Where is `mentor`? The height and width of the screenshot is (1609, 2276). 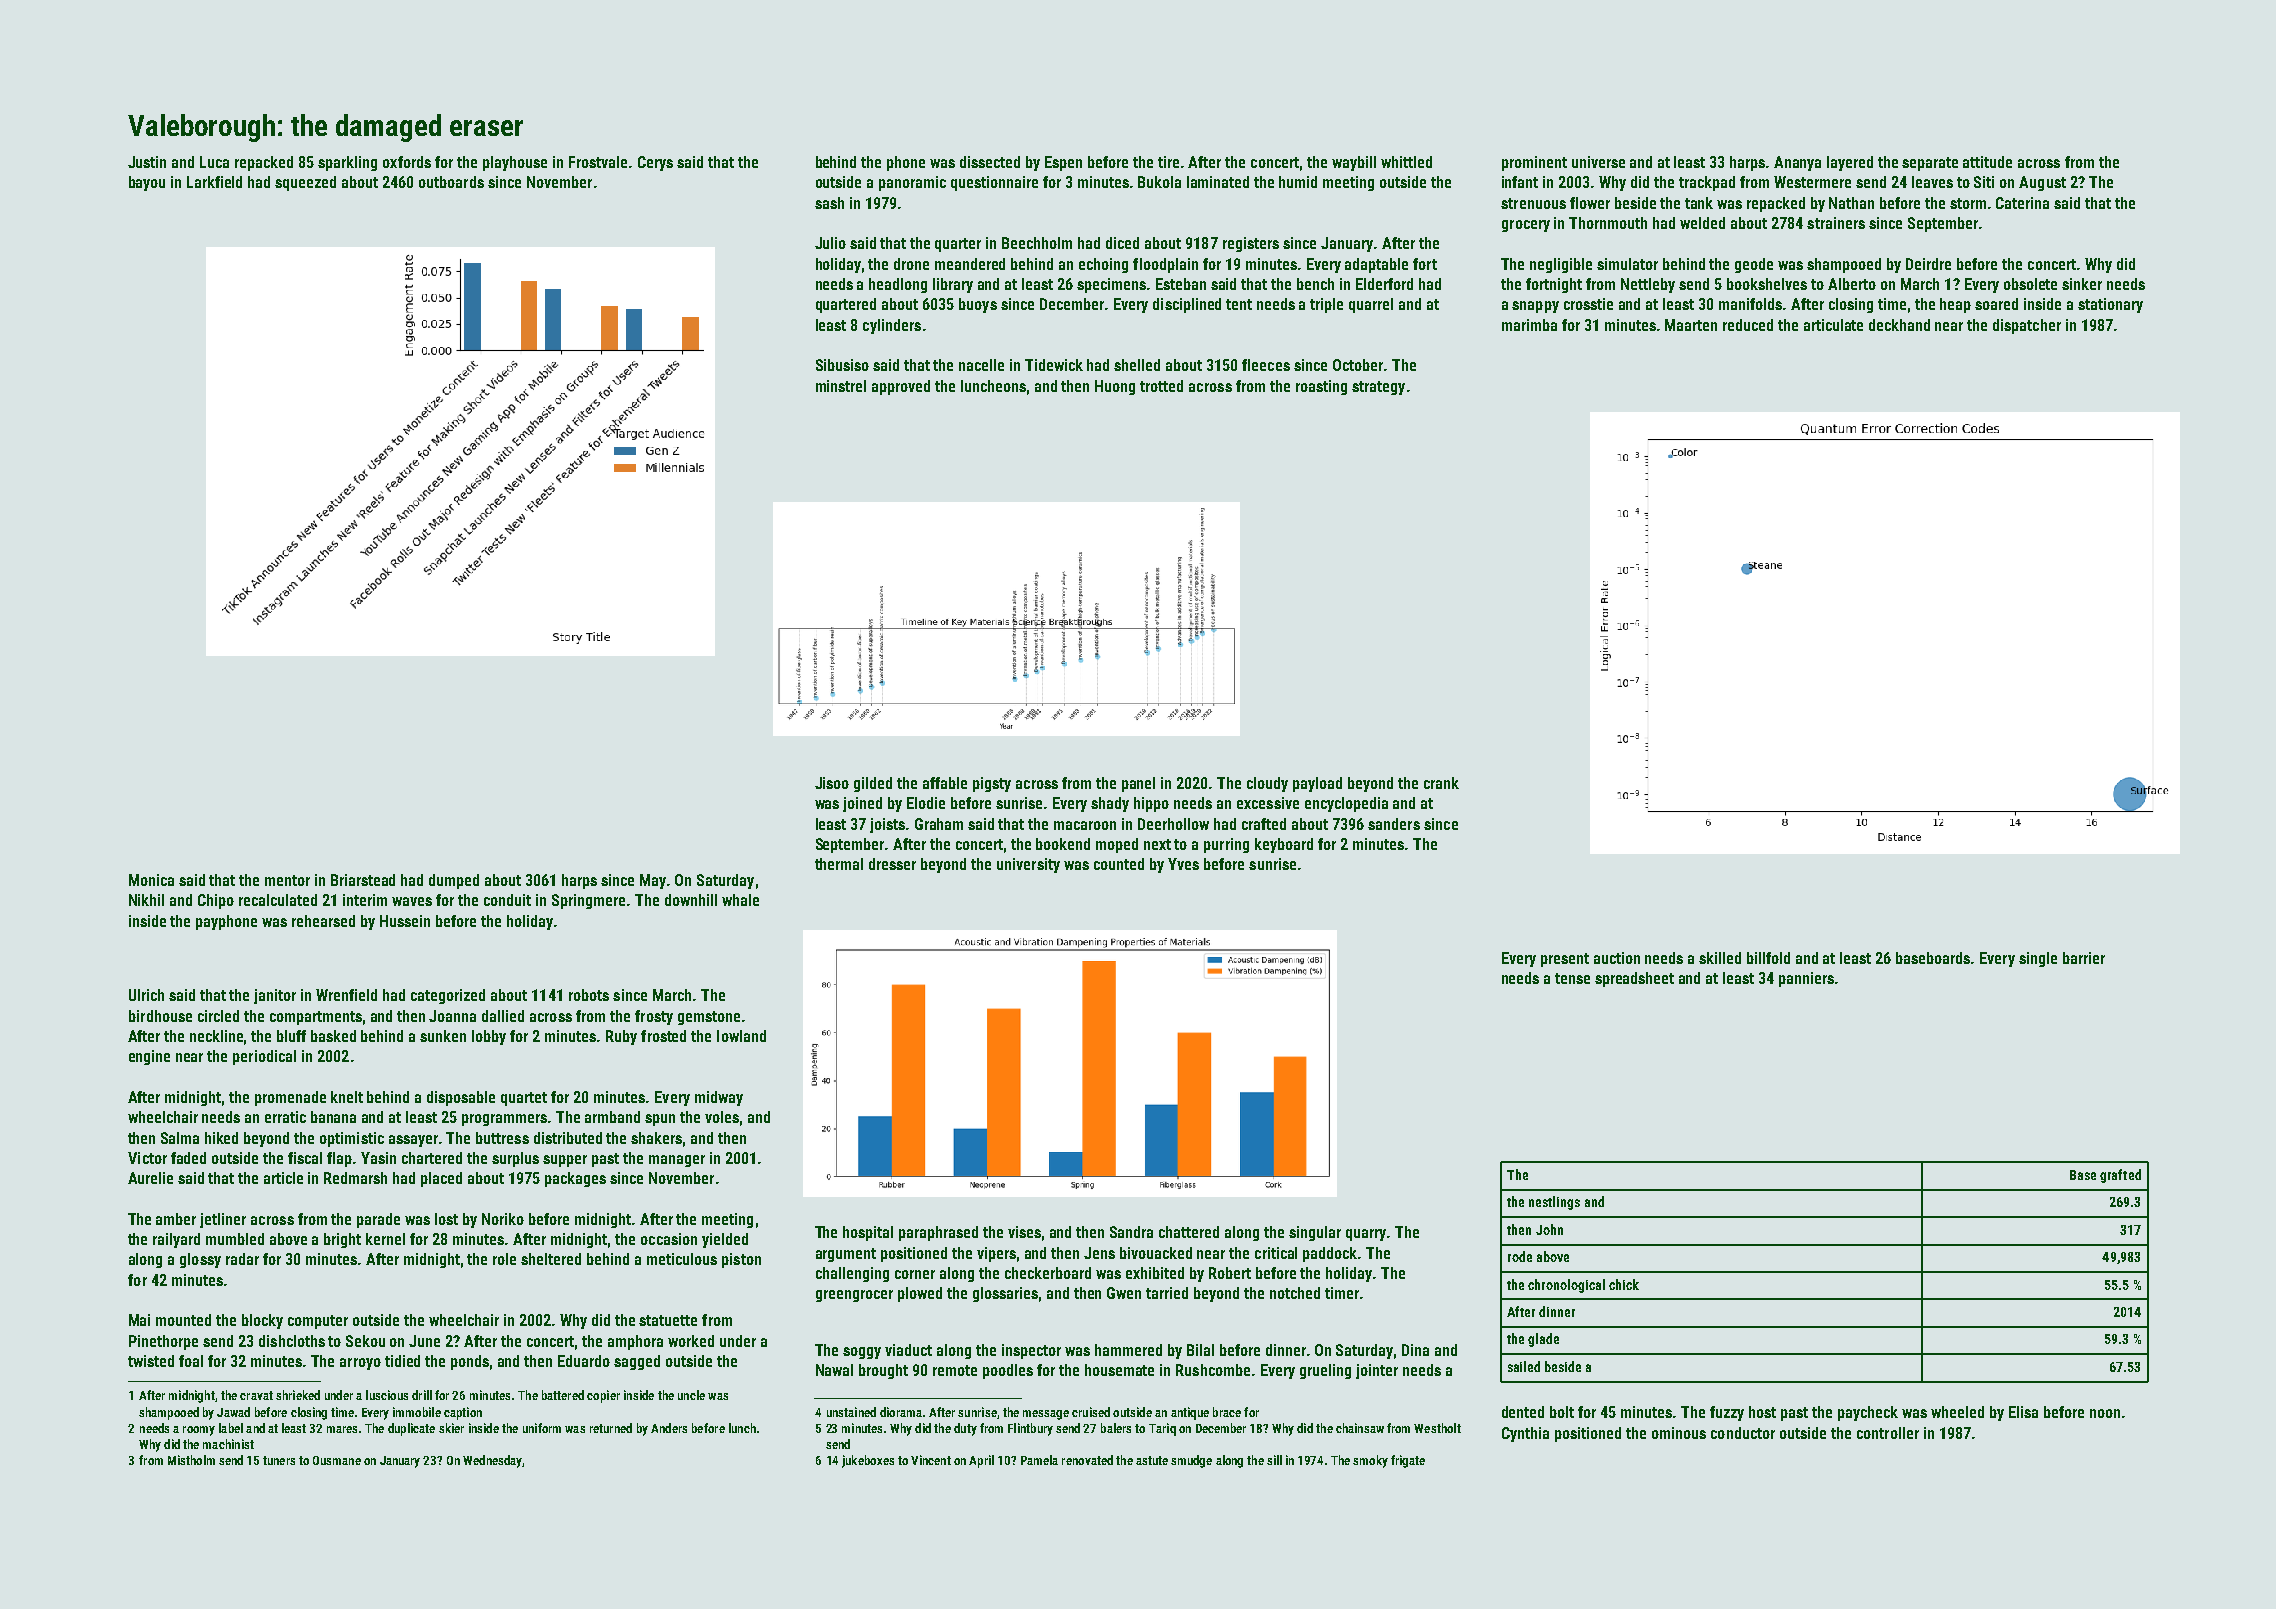
mentor is located at coordinates (287, 880).
